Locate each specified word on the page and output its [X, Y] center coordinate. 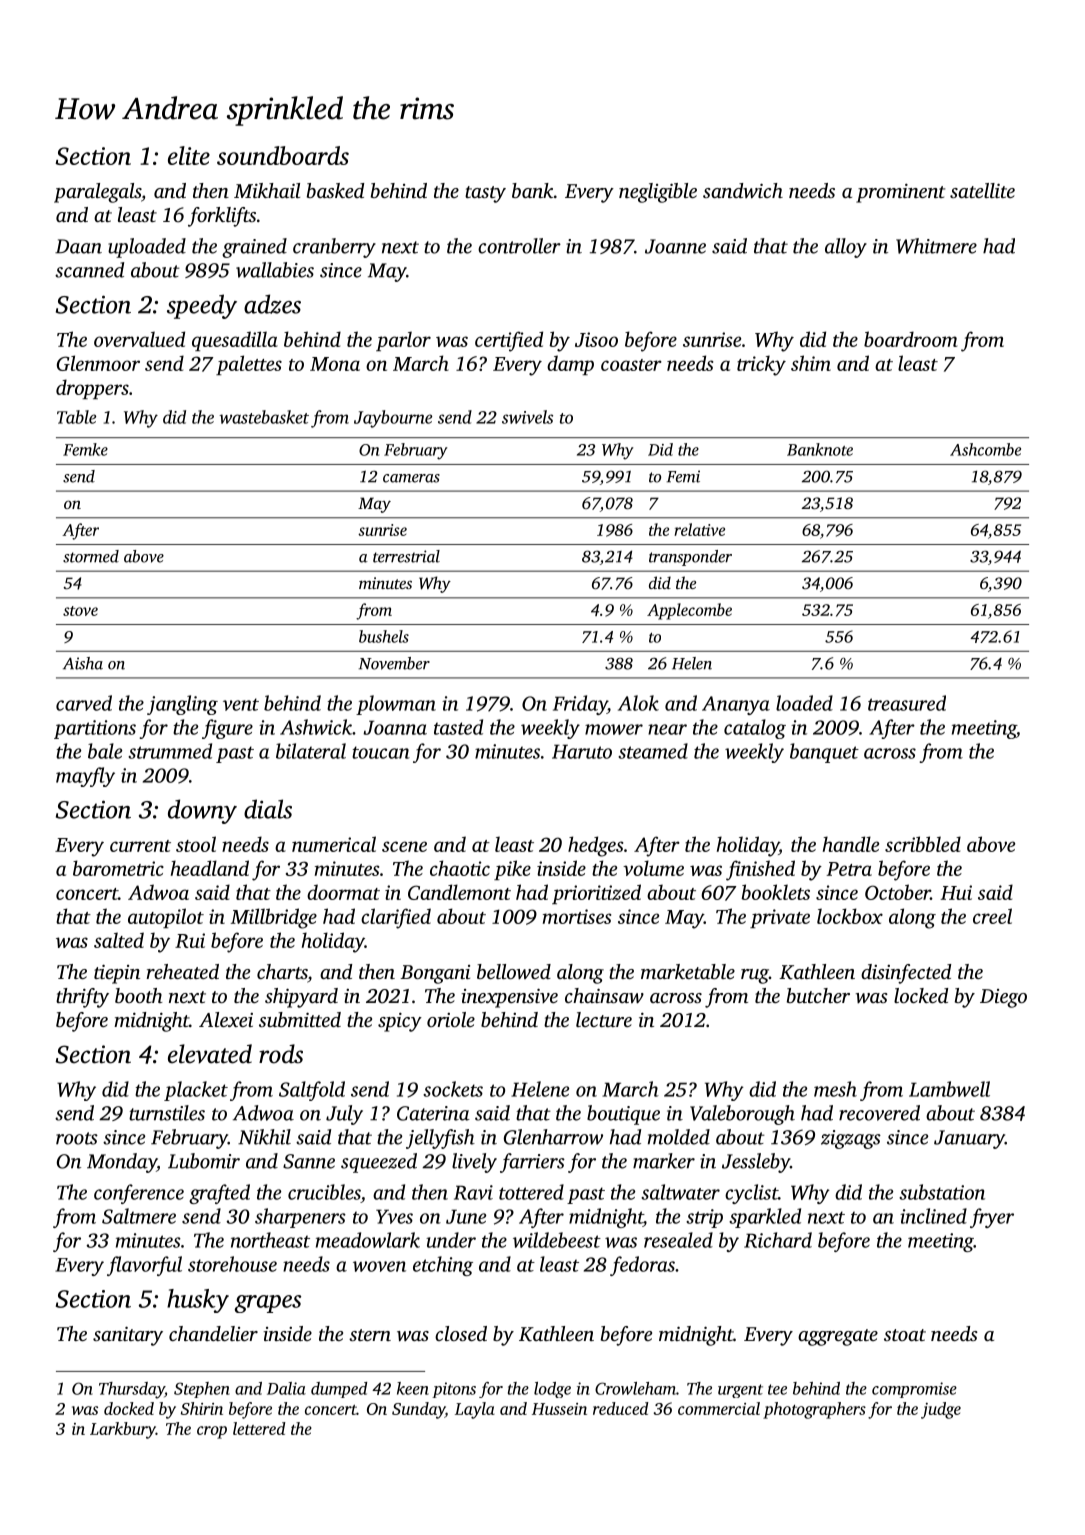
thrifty [82, 998]
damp [570, 365]
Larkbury [123, 1430]
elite [189, 155]
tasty [485, 194]
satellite [982, 190]
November [394, 663]
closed [461, 1333]
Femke [85, 449]
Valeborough [742, 1115]
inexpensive [509, 998]
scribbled [923, 844]
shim [811, 363]
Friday [580, 705]
